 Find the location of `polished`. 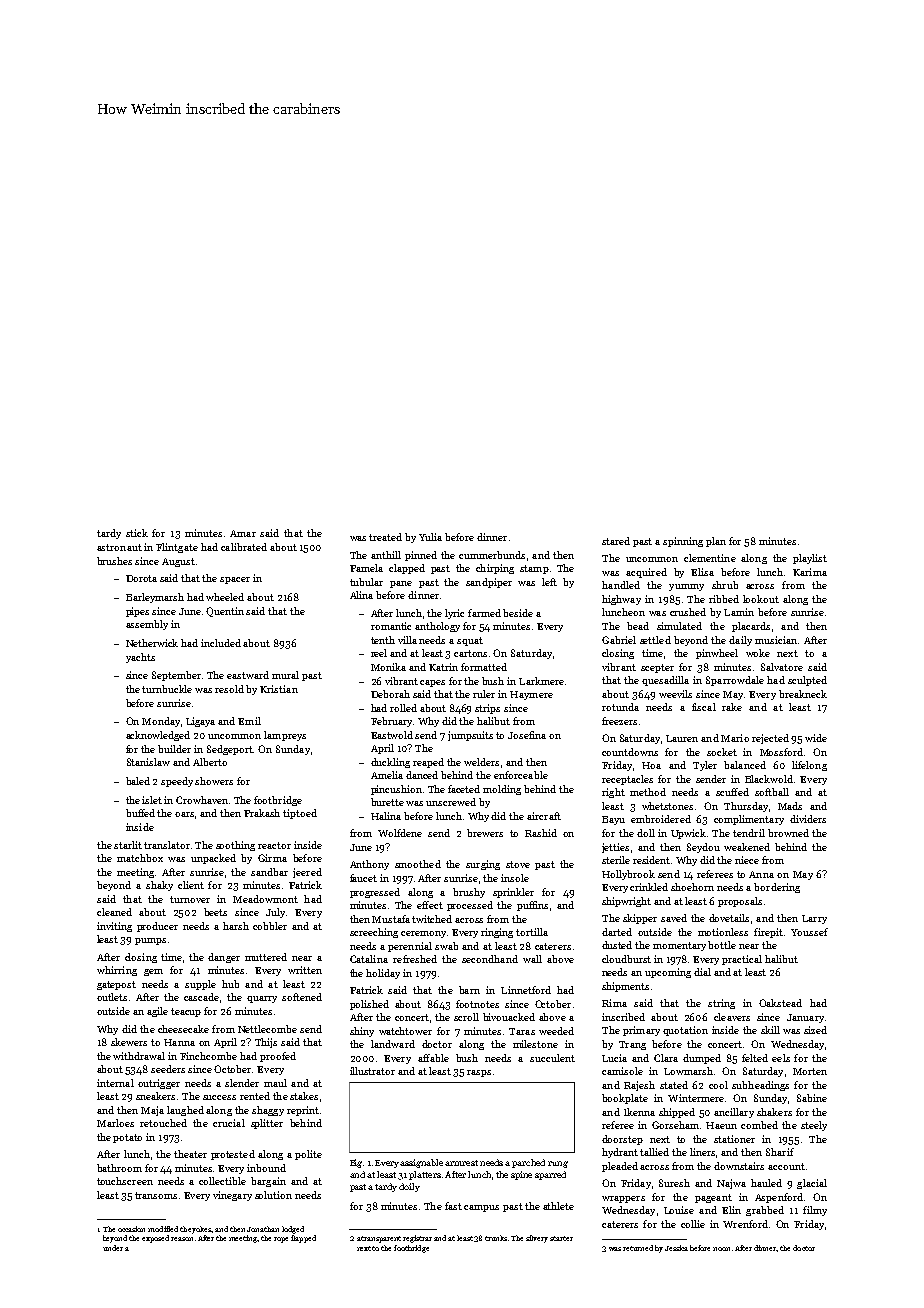

polished is located at coordinates (369, 1005).
